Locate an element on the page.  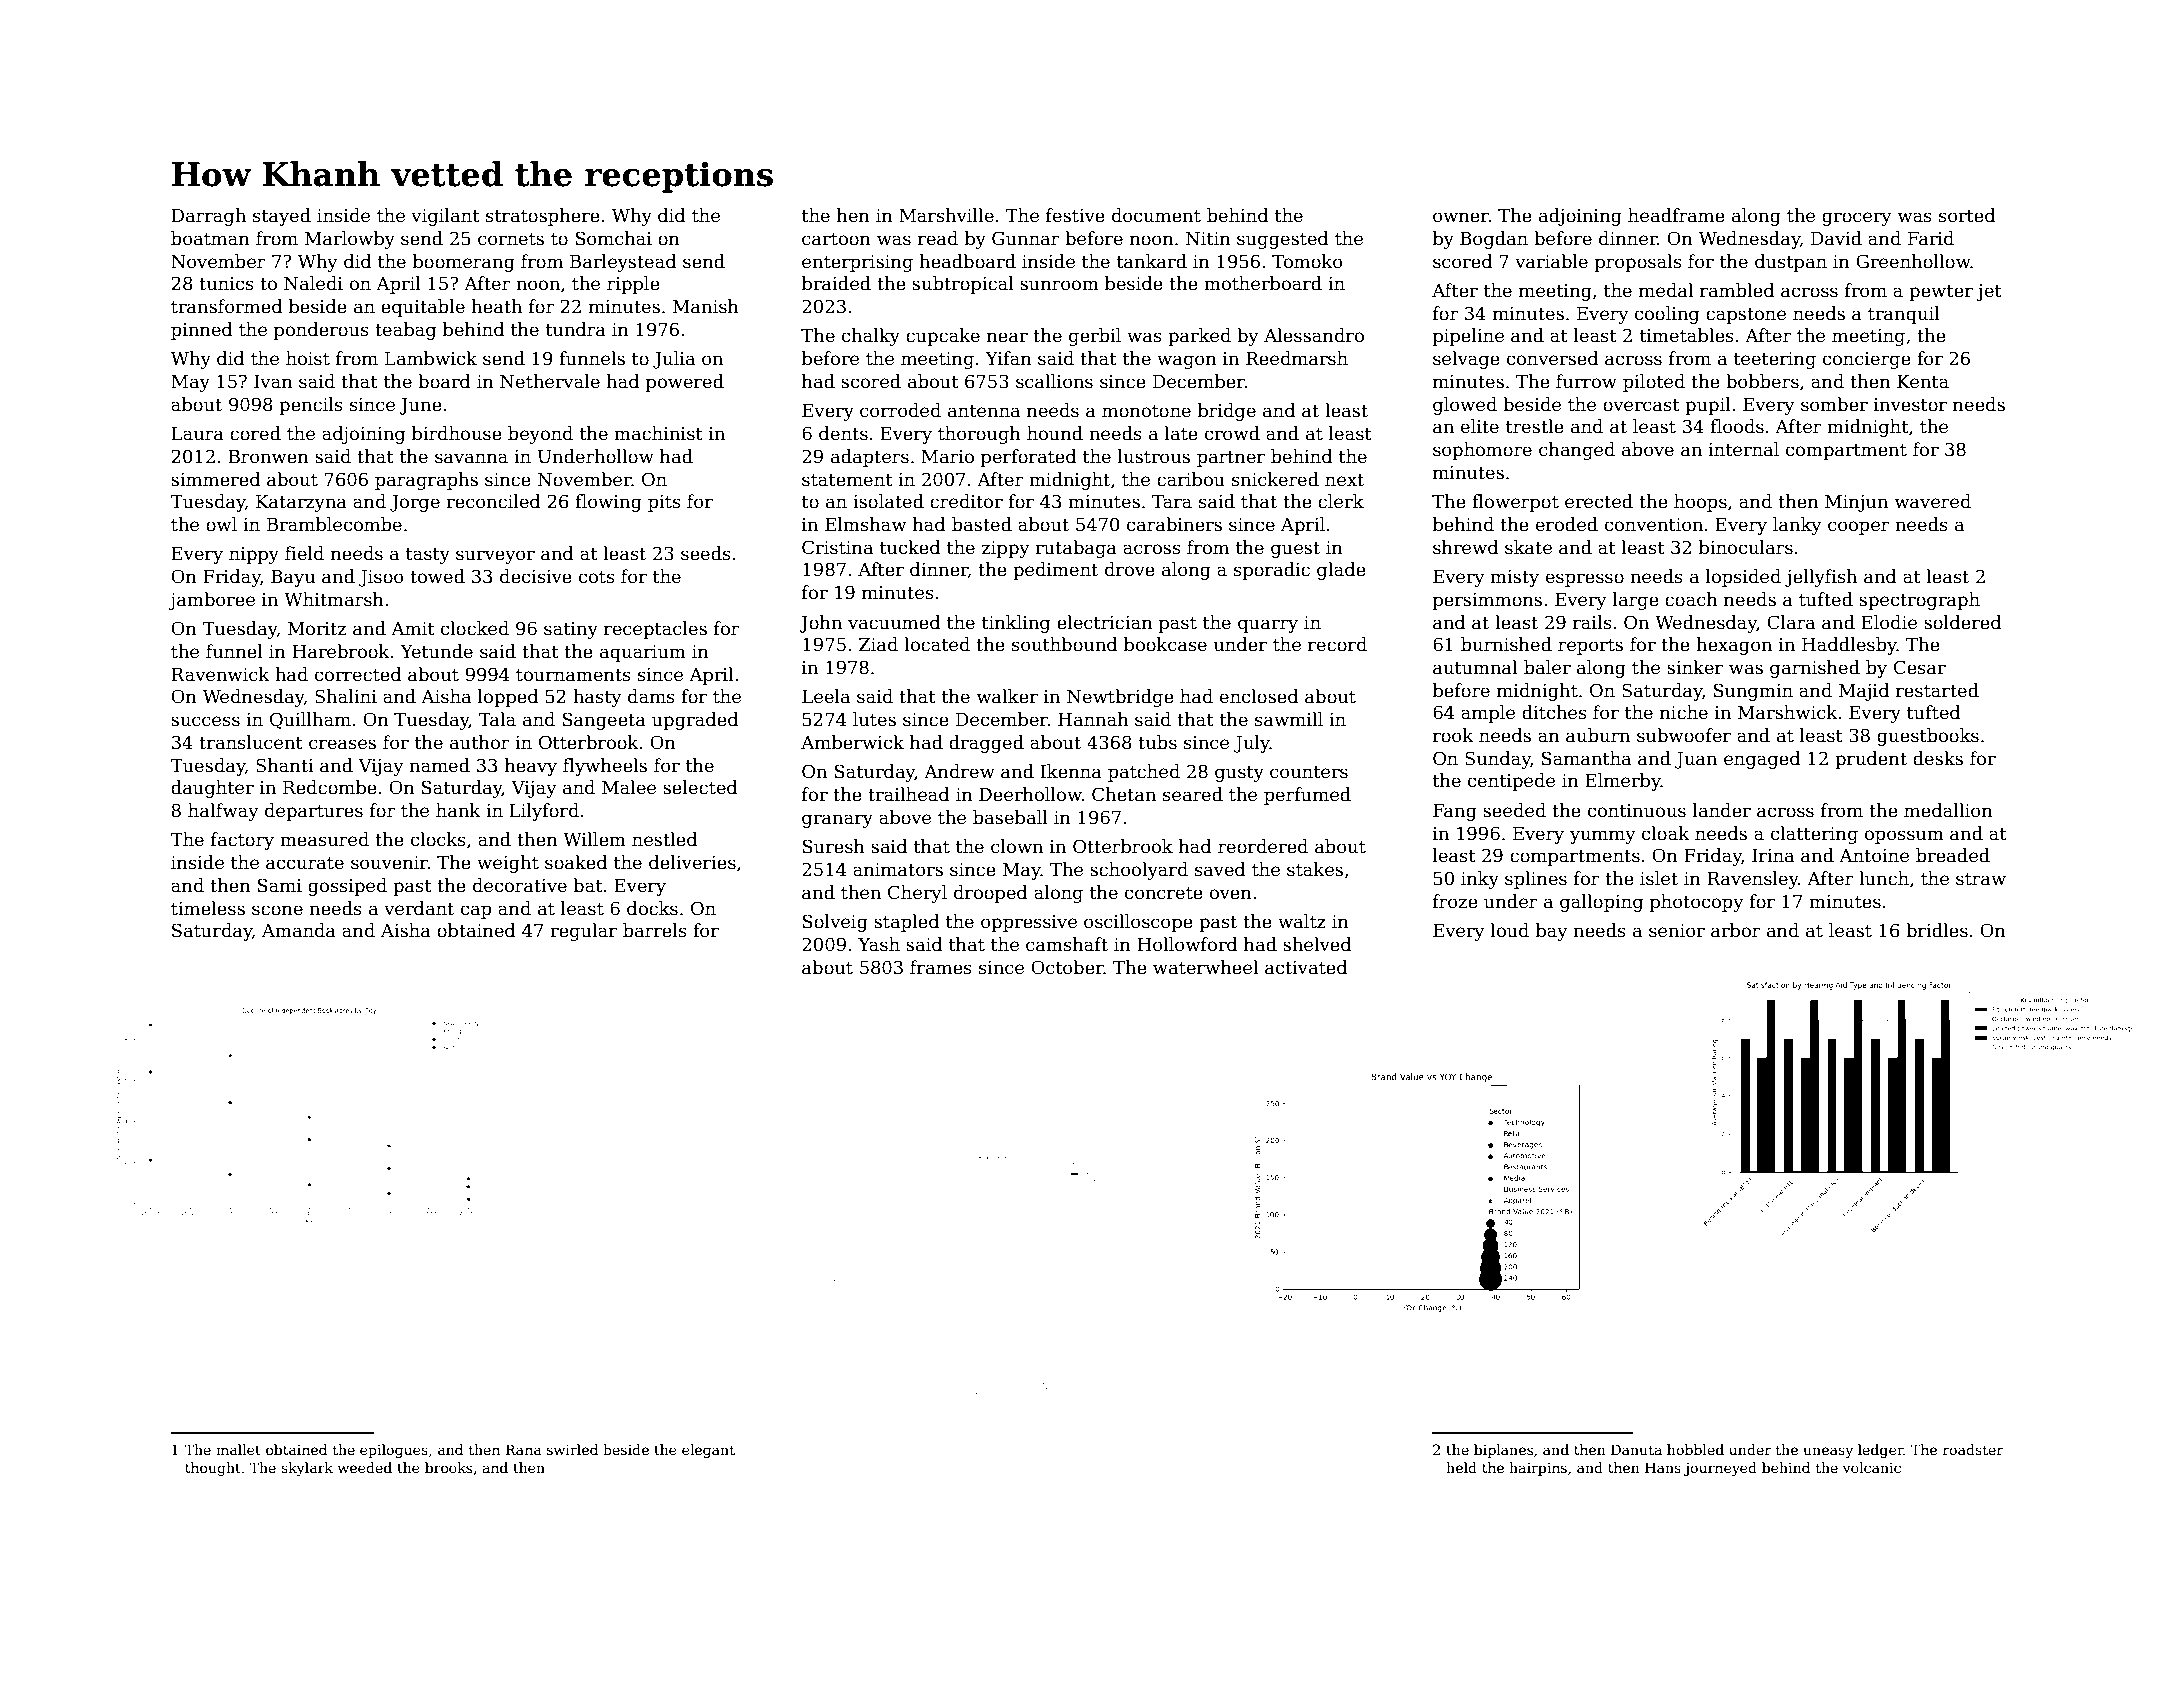
jamboree is located at coordinates (212, 601).
